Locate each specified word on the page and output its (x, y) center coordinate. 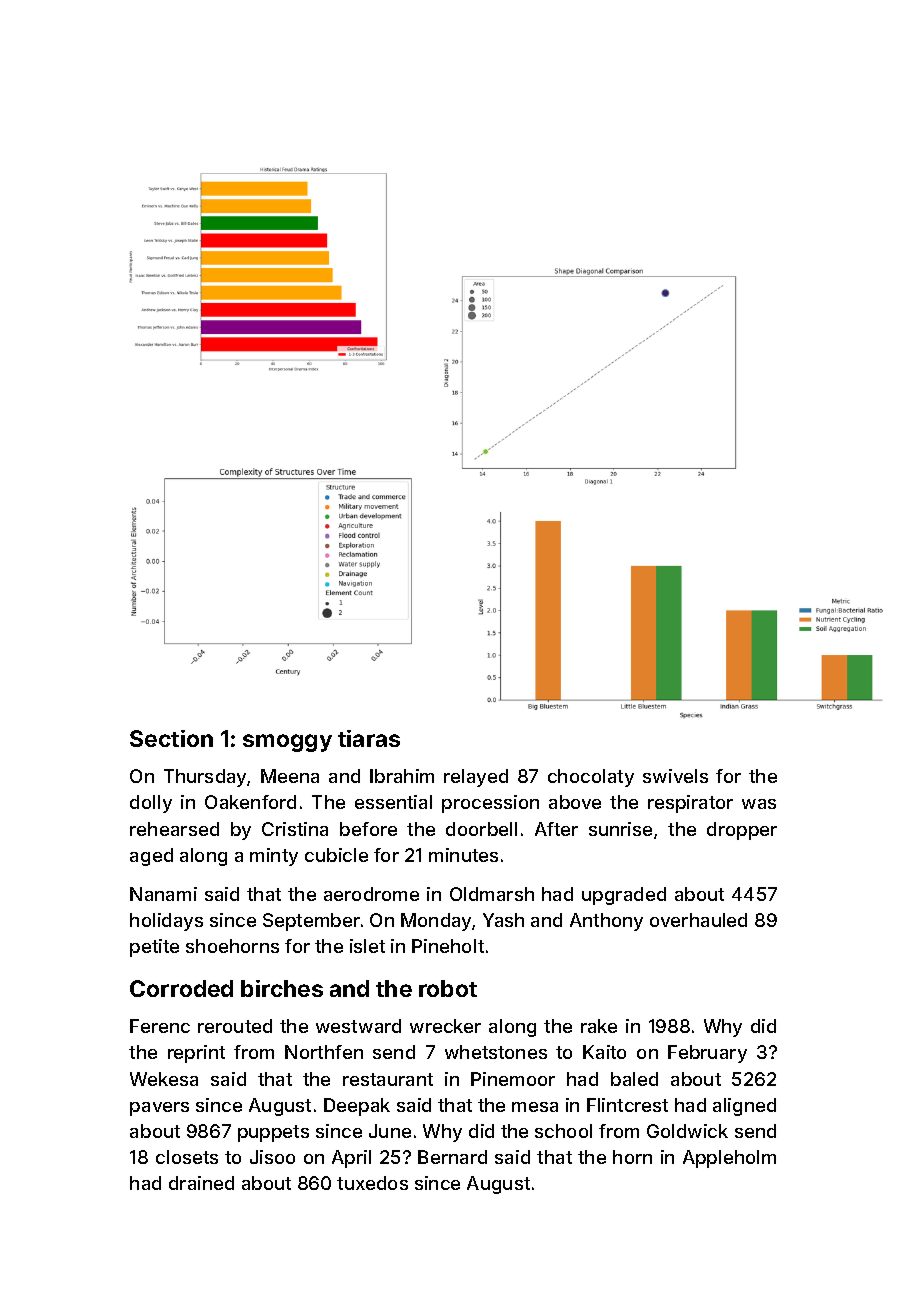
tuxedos (372, 1183)
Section (171, 738)
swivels (675, 776)
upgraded (624, 896)
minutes (463, 855)
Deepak (357, 1107)
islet (367, 946)
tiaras (369, 738)
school (563, 1131)
